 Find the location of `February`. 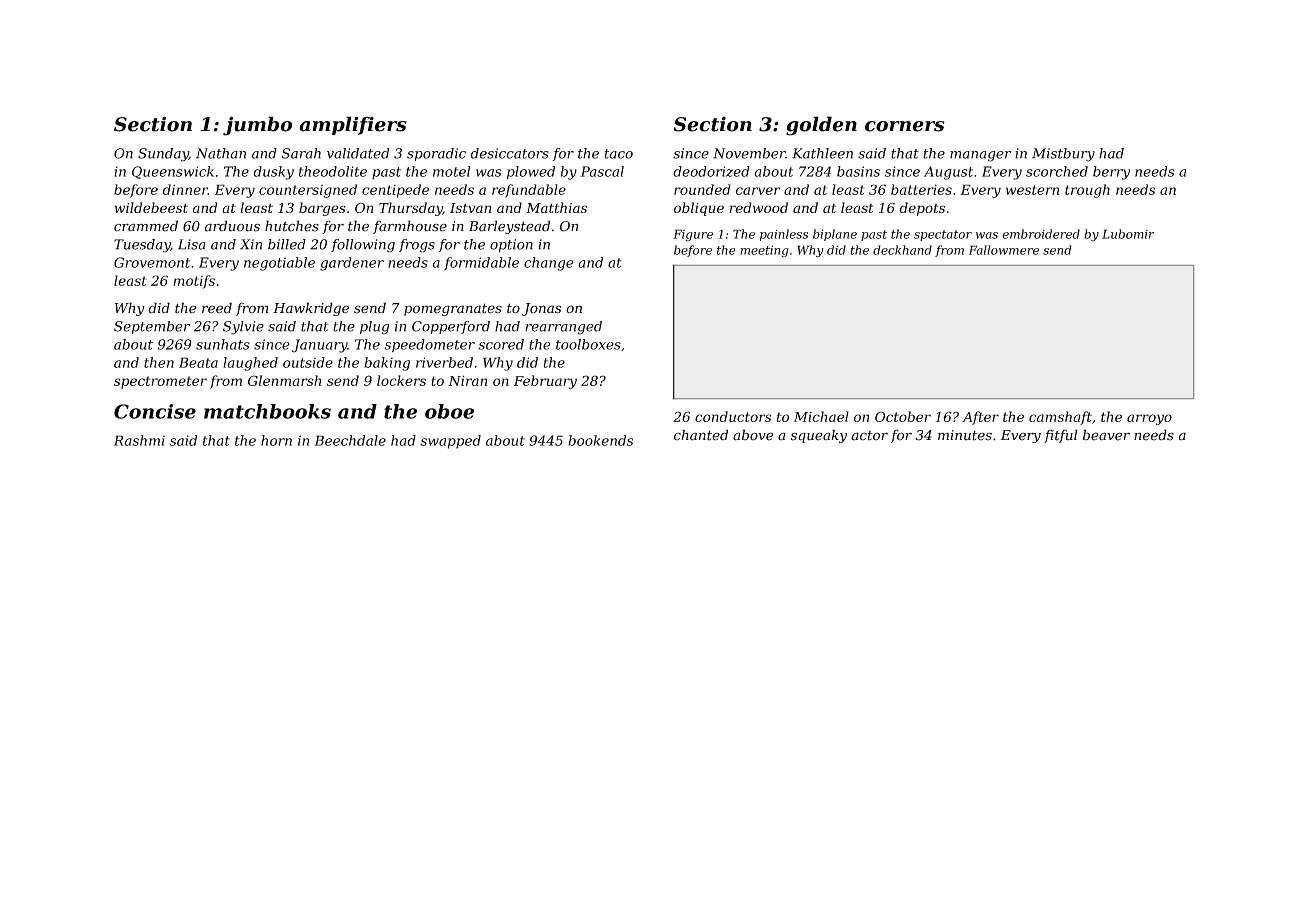

February is located at coordinates (545, 382).
